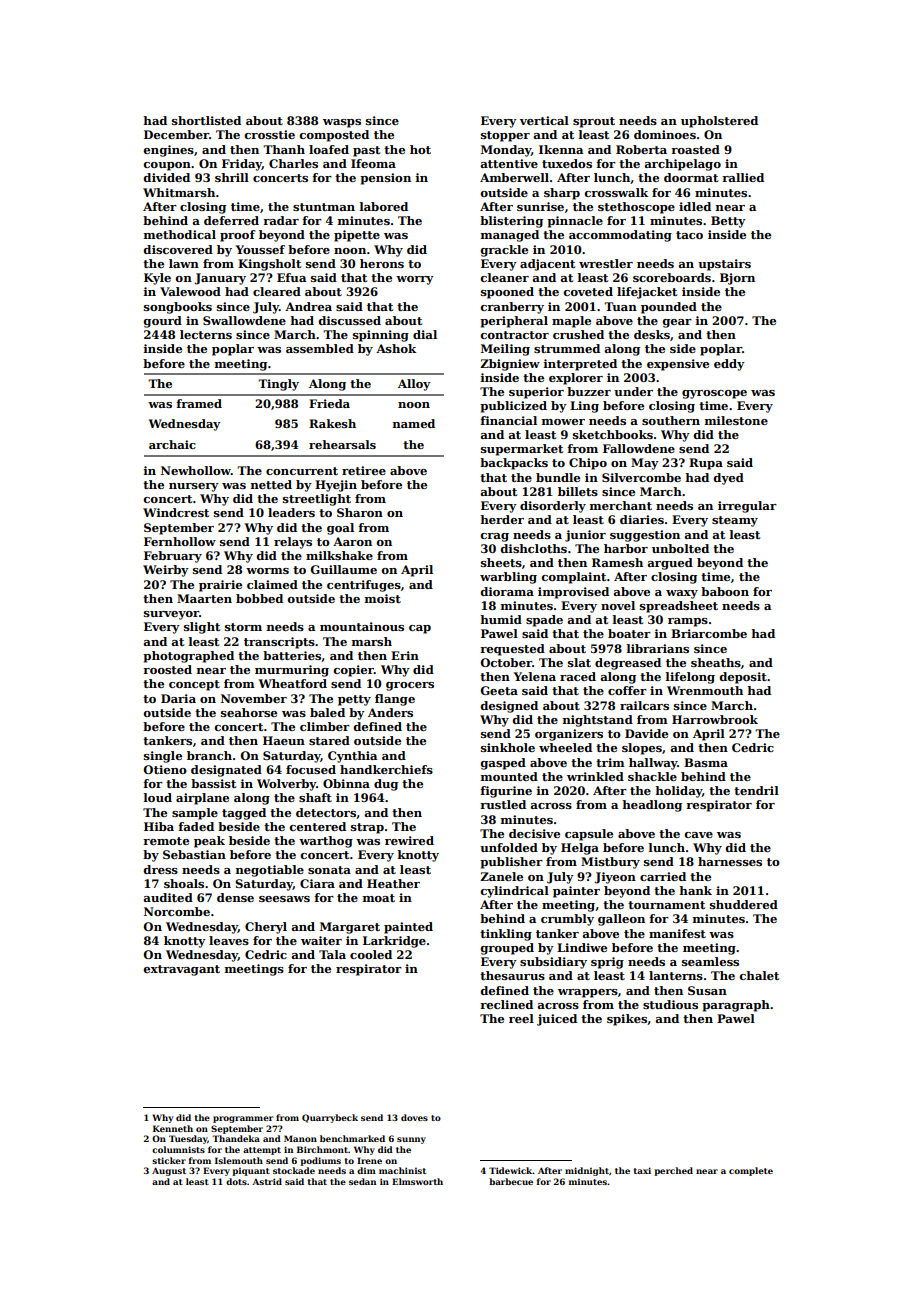  I want to click on netted, so click(271, 484).
